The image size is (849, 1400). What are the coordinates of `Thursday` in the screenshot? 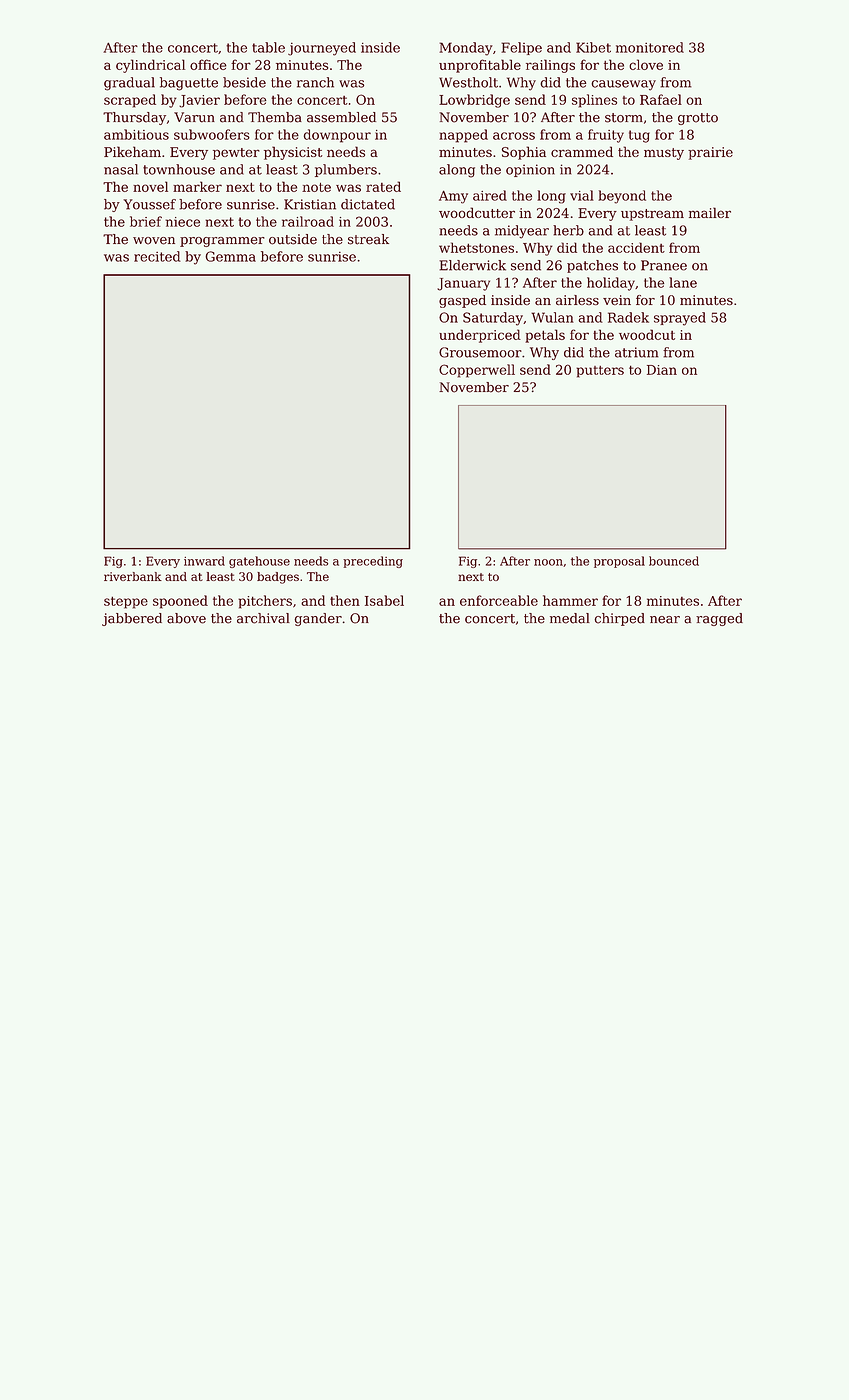 It's located at (134, 118).
